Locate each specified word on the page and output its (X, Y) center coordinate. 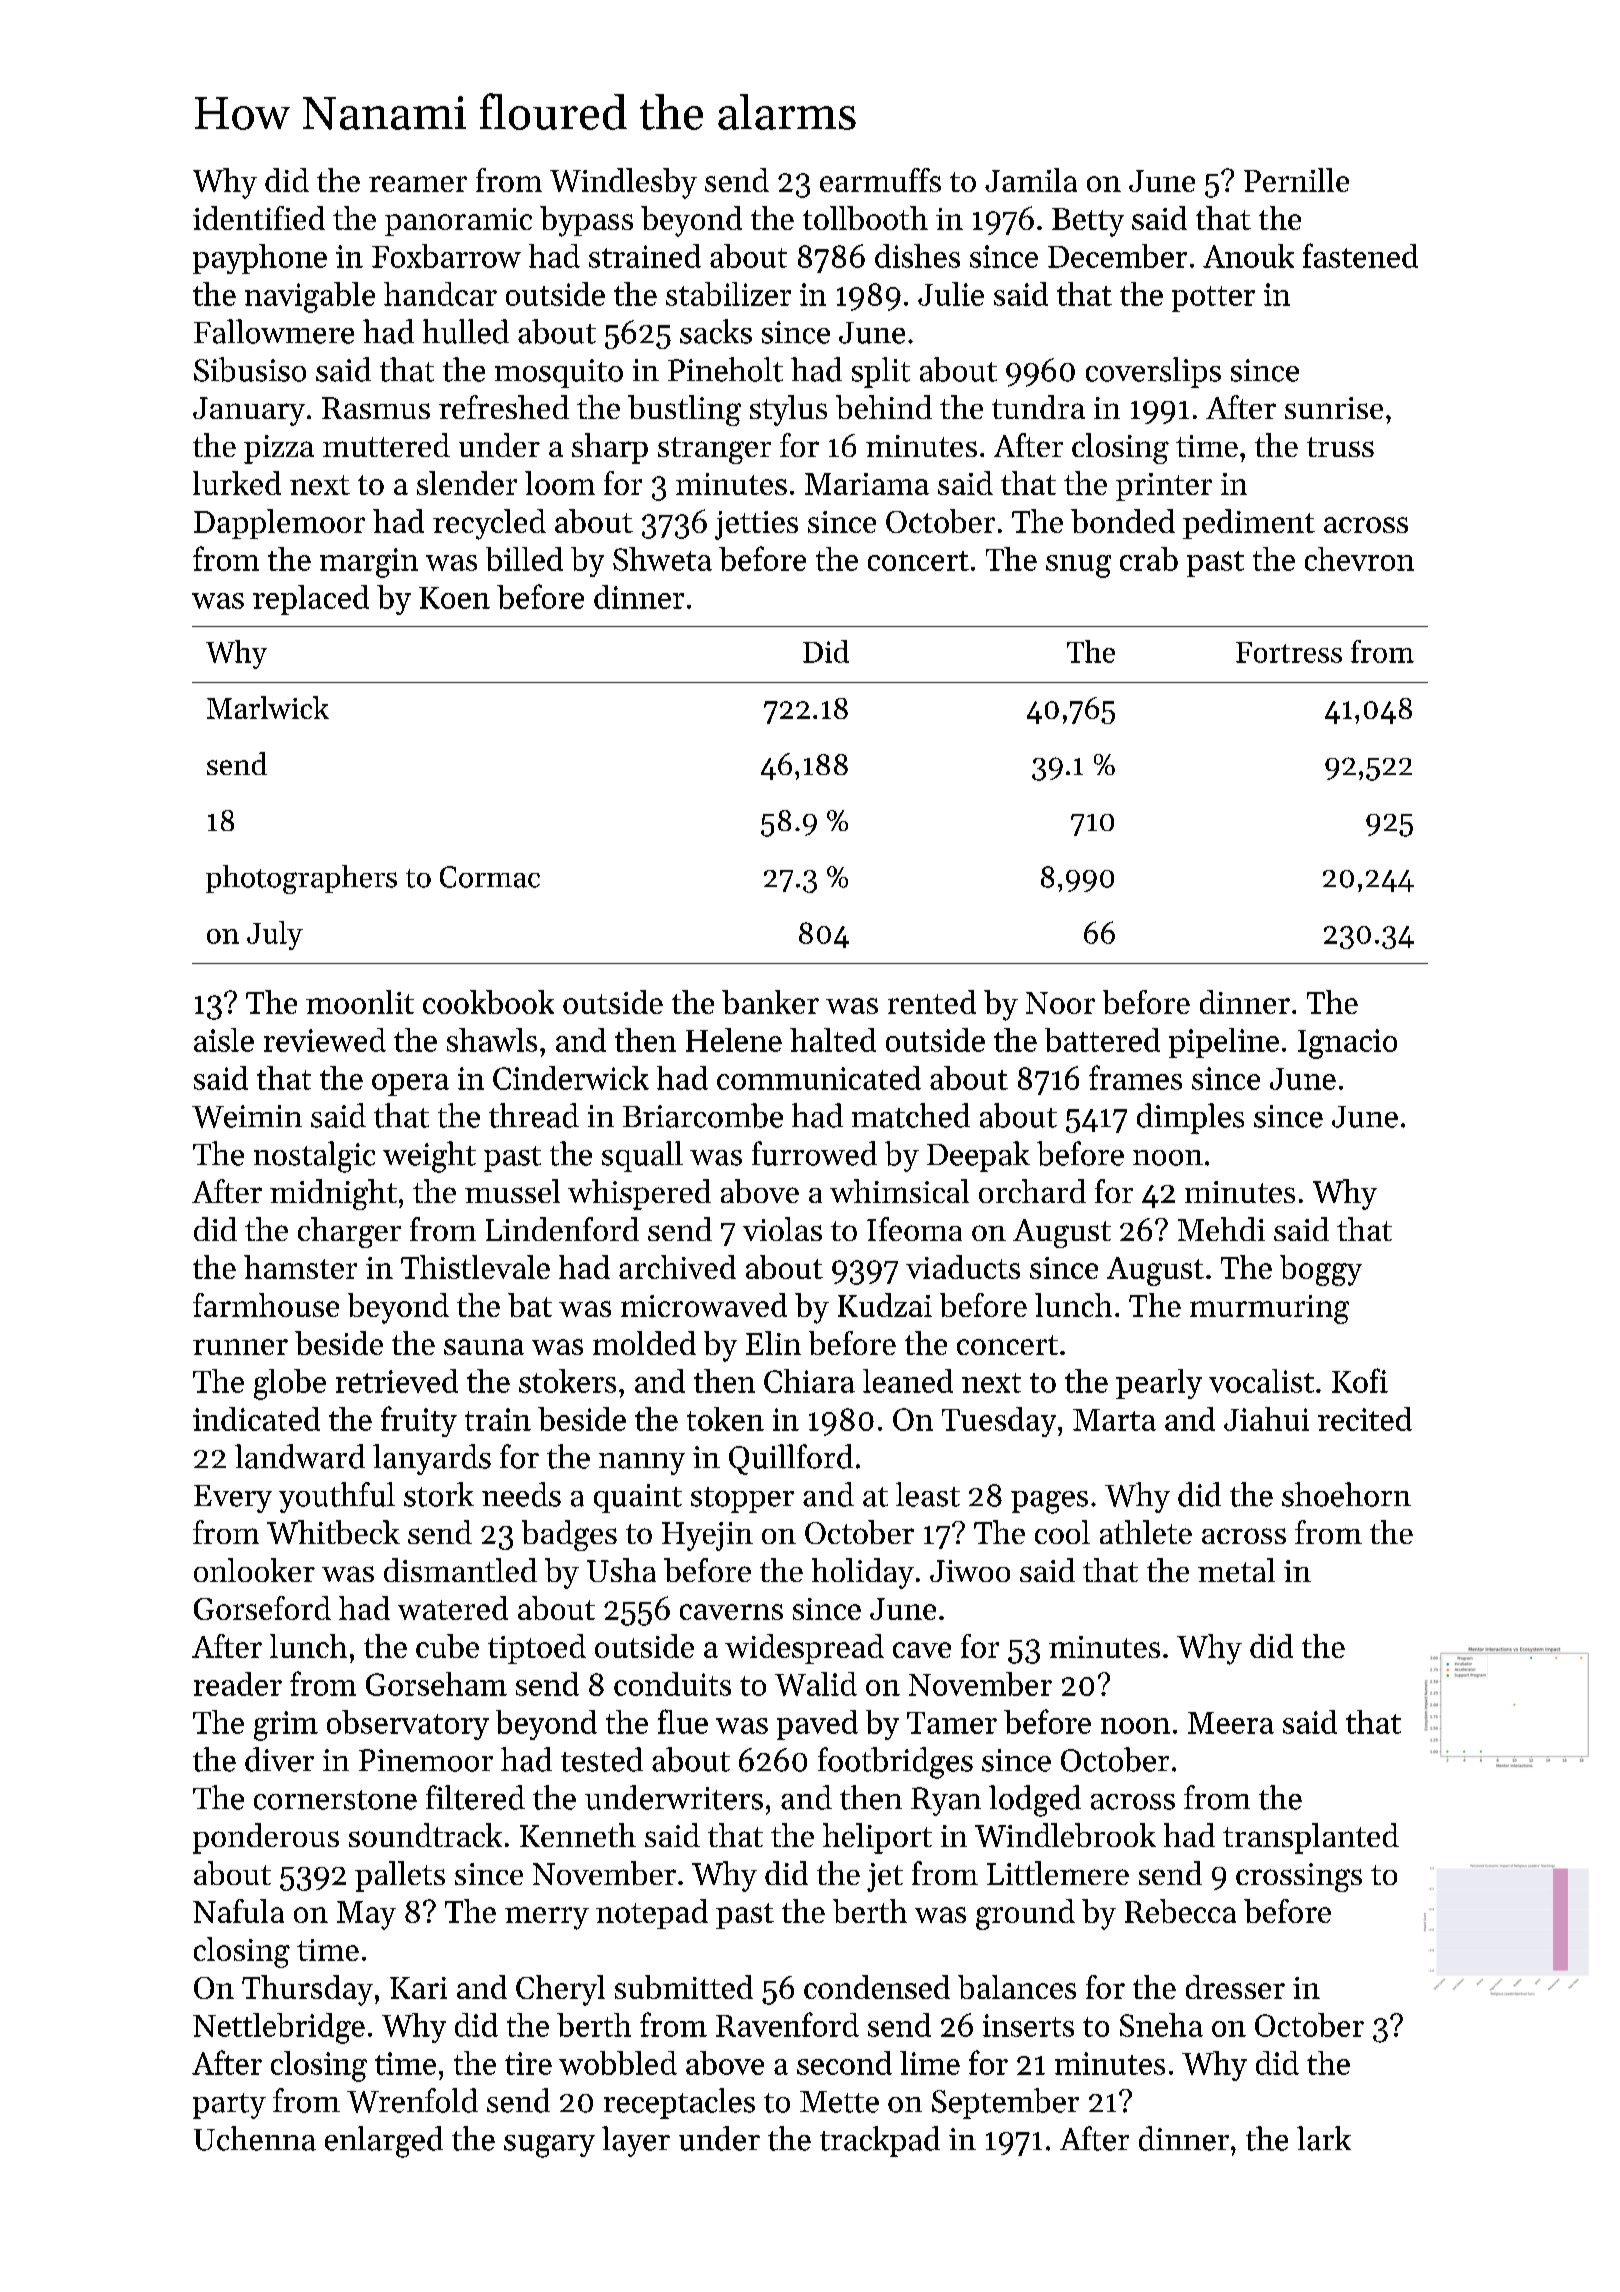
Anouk (1248, 256)
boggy (1321, 1270)
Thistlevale (475, 1267)
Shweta (662, 559)
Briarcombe (703, 1115)
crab (1149, 559)
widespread (804, 1649)
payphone (260, 259)
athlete (1146, 1532)
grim (286, 1726)
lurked (237, 483)
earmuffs (880, 180)
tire (528, 2063)
